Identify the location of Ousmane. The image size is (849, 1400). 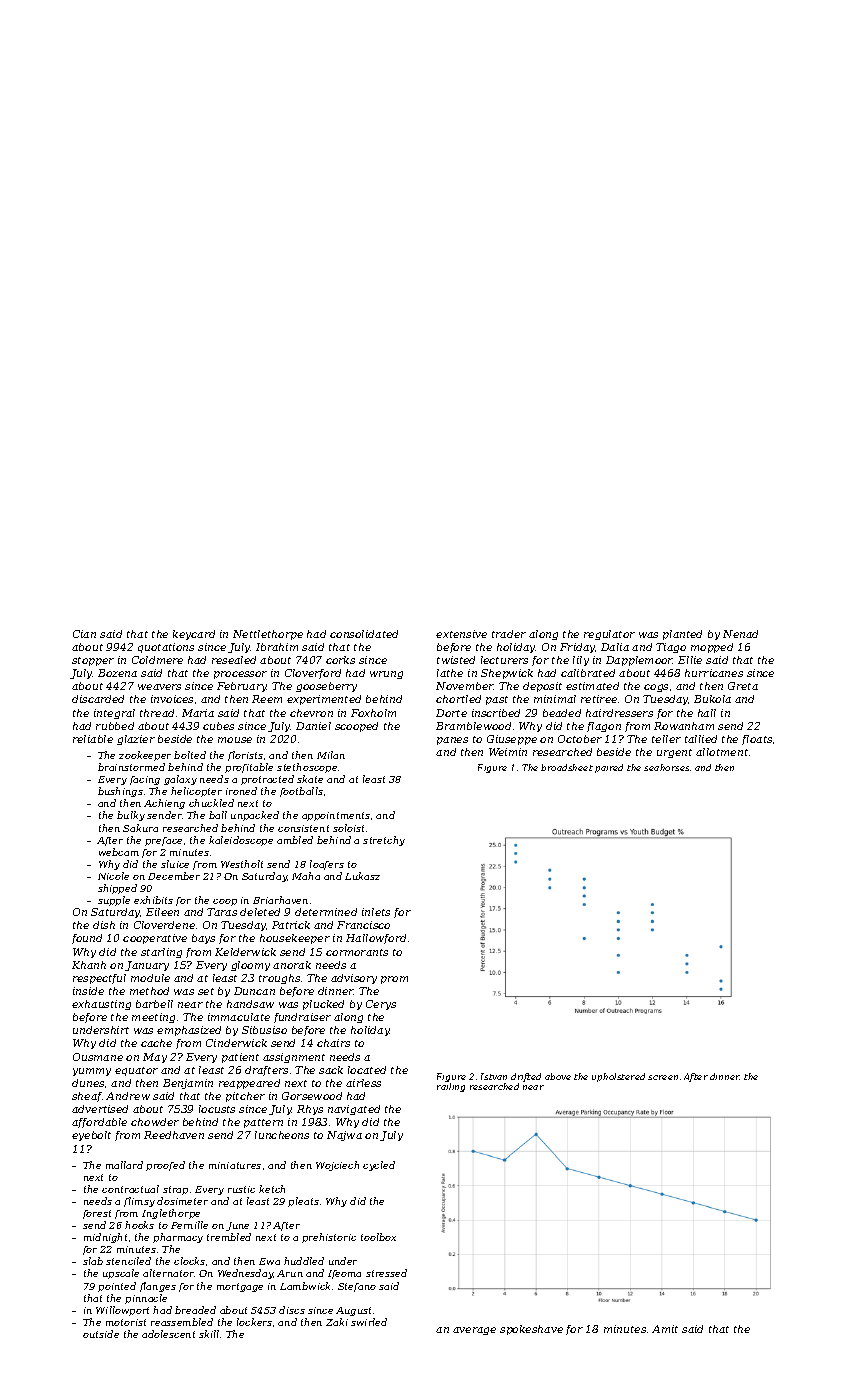
(98, 1057).
